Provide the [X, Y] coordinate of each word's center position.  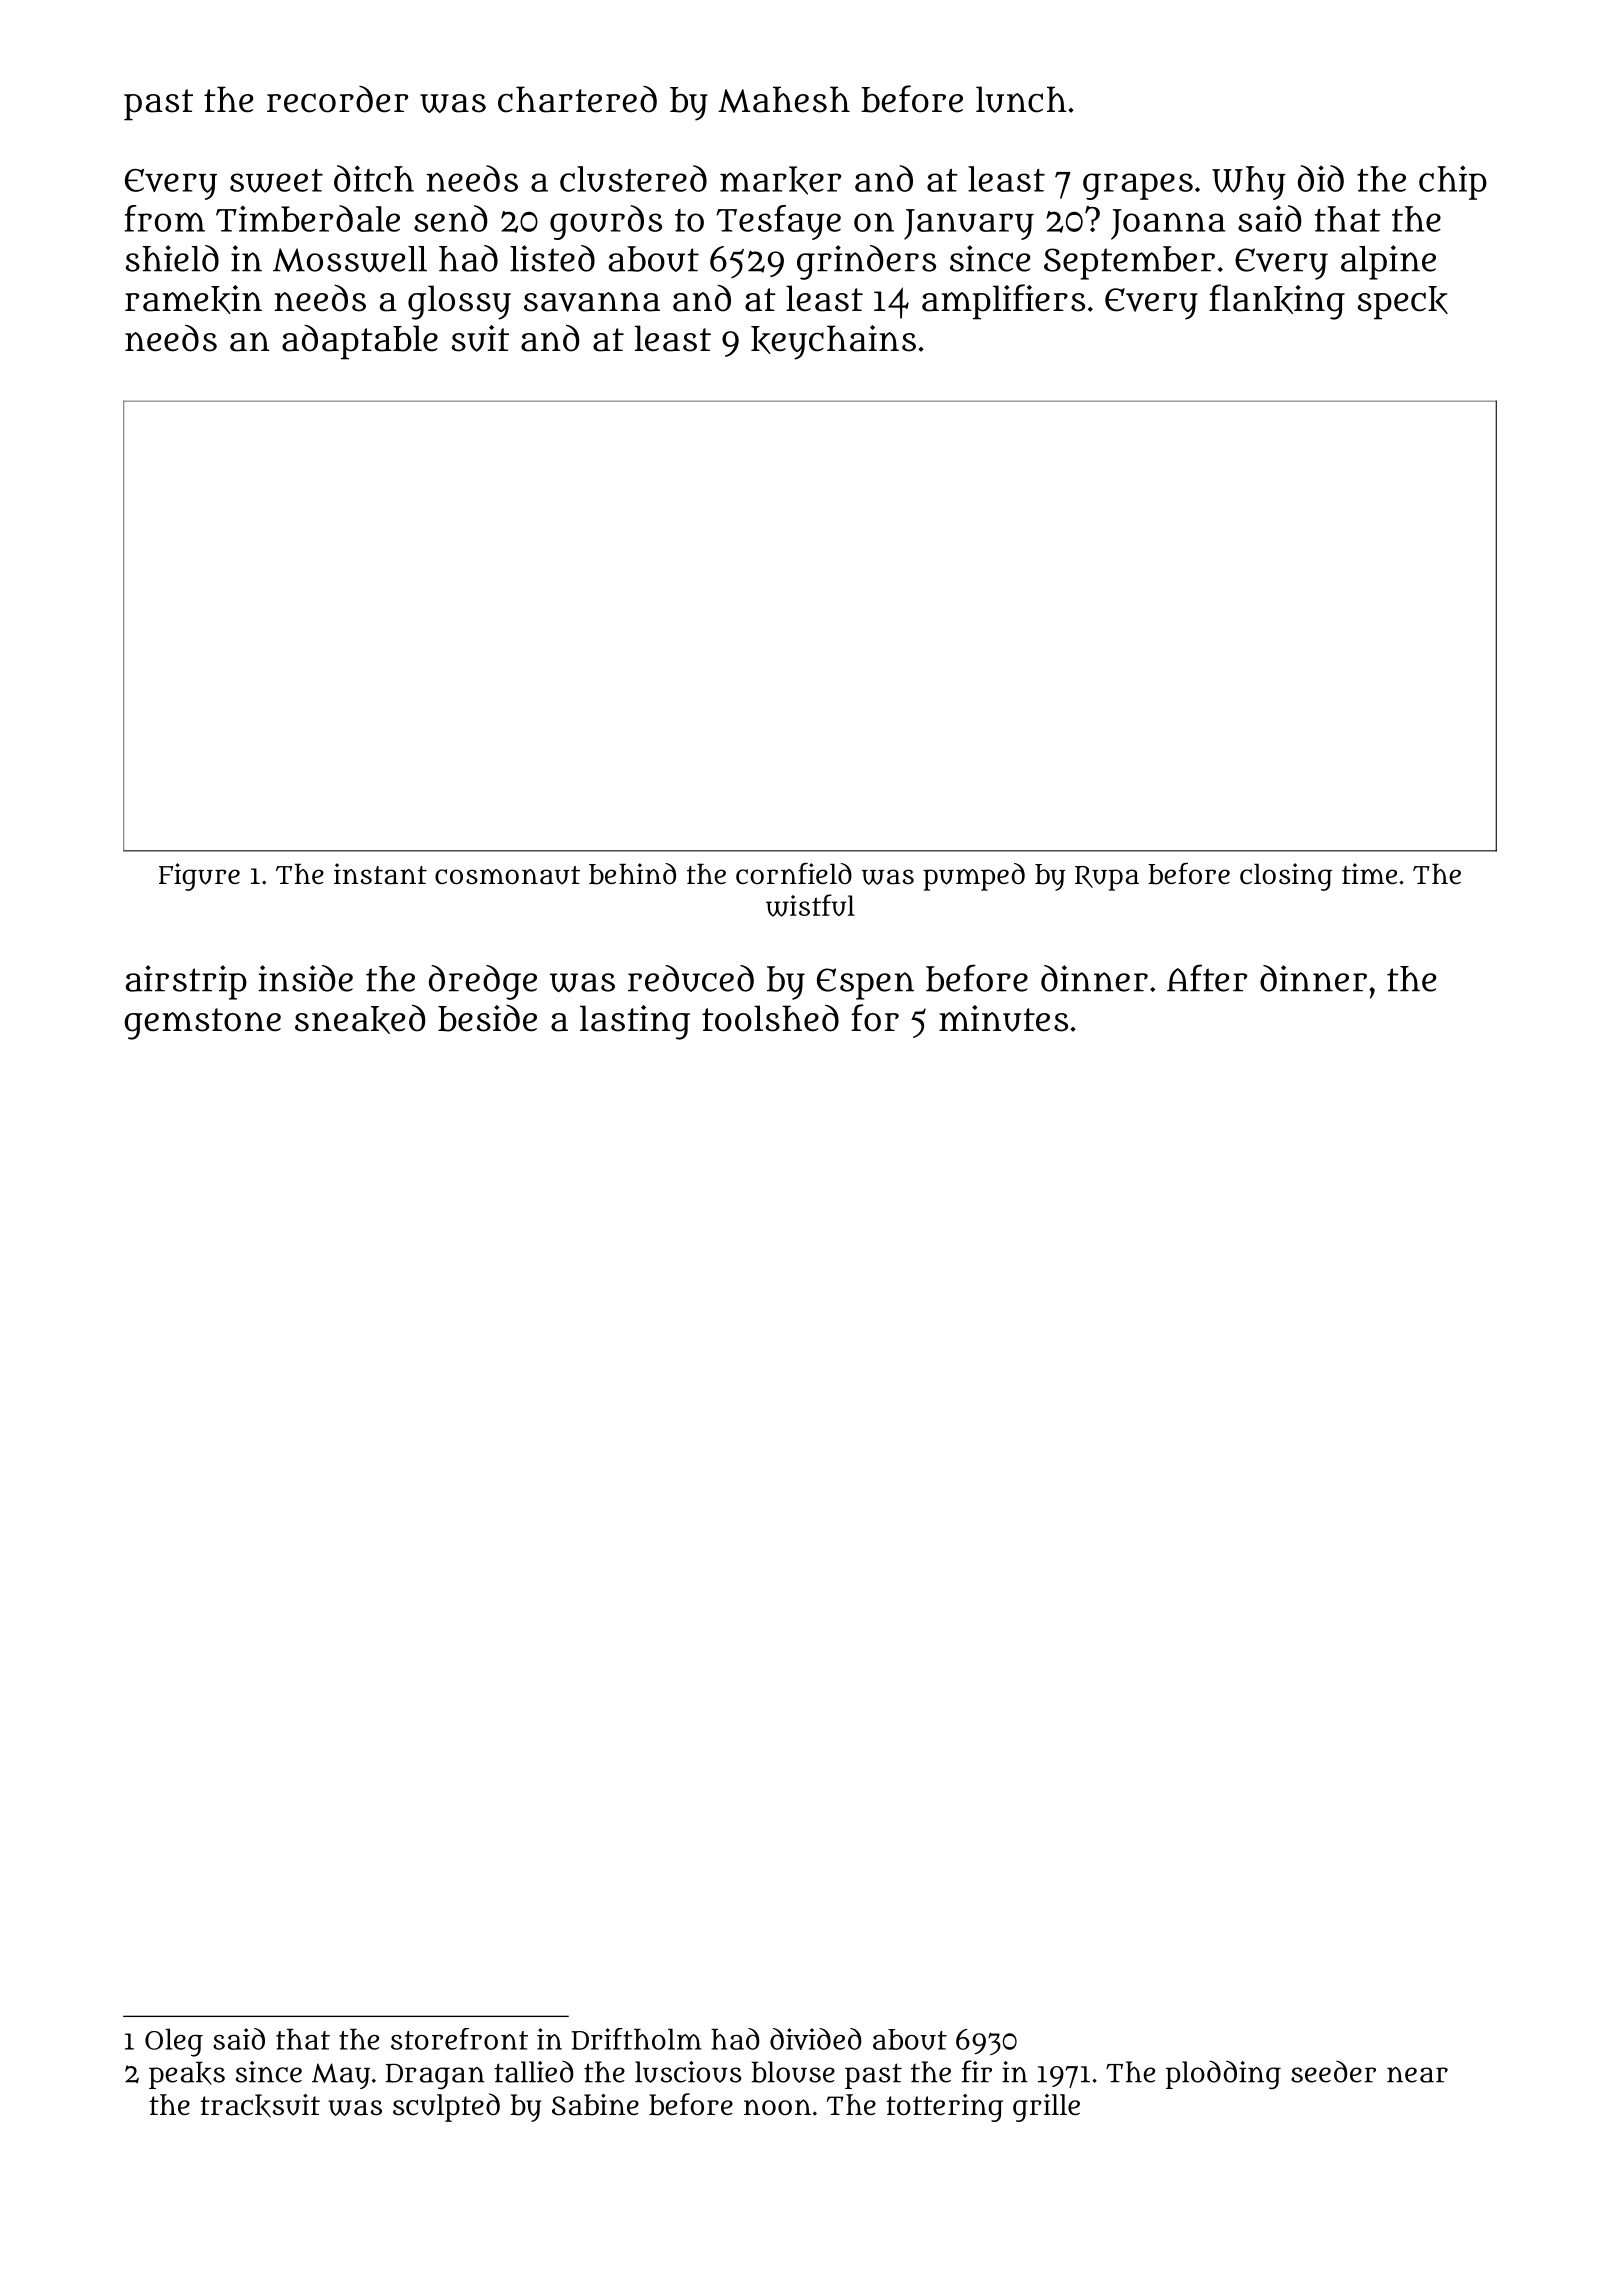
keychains [833, 342]
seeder [1333, 2072]
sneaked [360, 1019]
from [165, 218]
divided [816, 2039]
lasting [635, 1022]
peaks [187, 2075]
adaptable [360, 342]
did [1321, 178]
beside [487, 1018]
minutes [1003, 1018]
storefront [459, 2039]
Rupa [1107, 878]
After [1207, 978]
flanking [1277, 302]
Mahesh [784, 99]
